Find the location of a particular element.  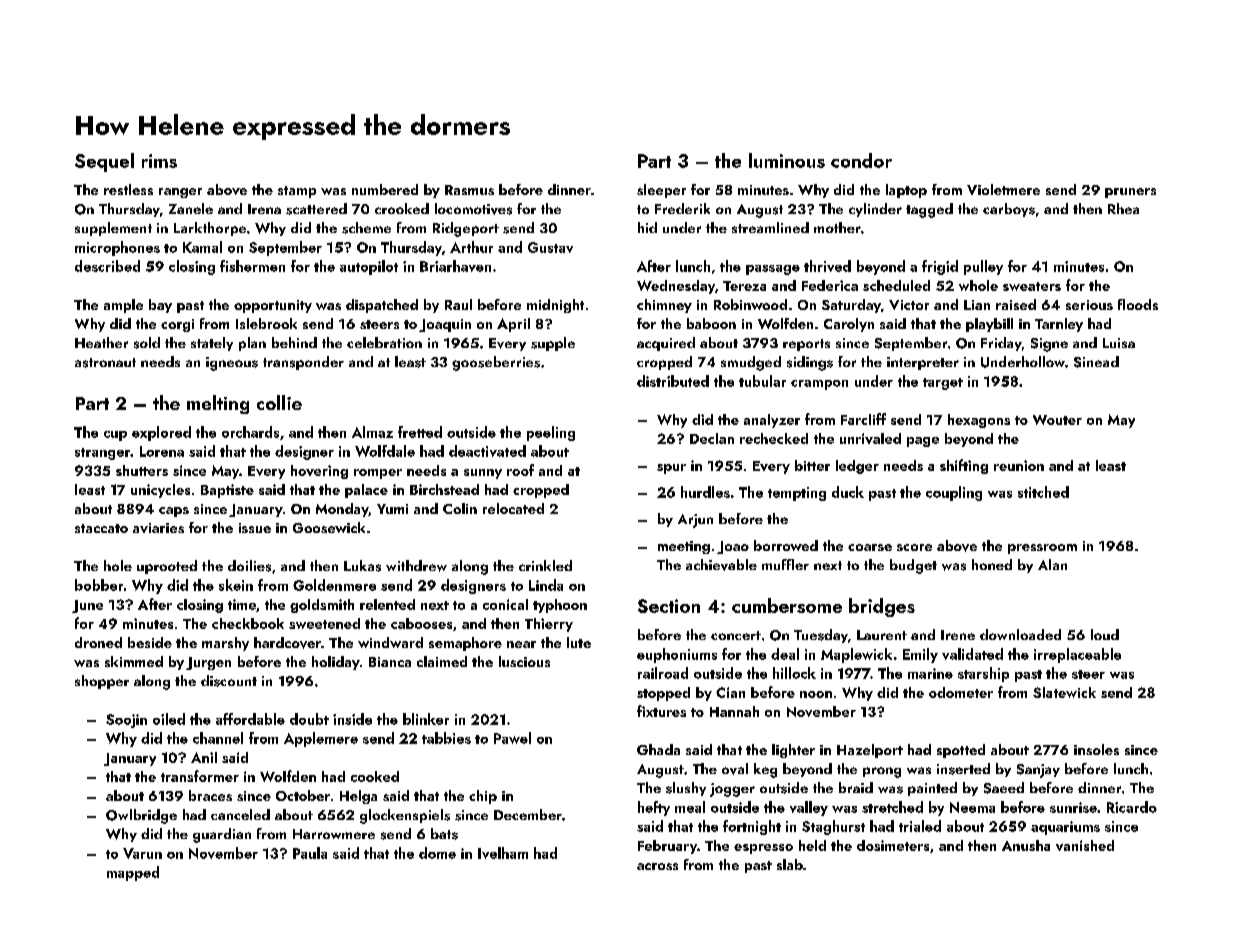

tubular is located at coordinates (762, 381).
